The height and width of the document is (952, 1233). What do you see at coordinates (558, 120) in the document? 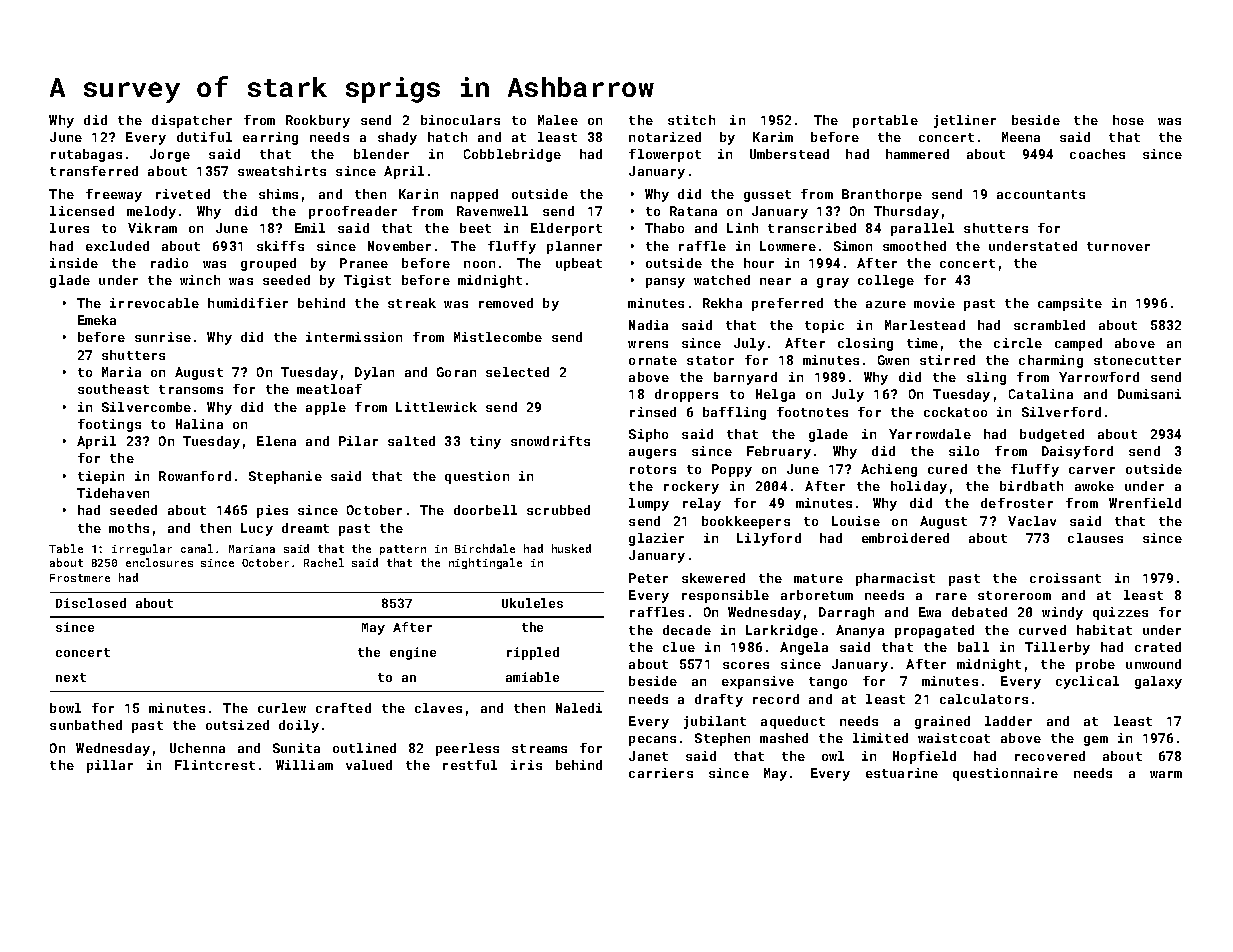
I see `Malee` at bounding box center [558, 120].
